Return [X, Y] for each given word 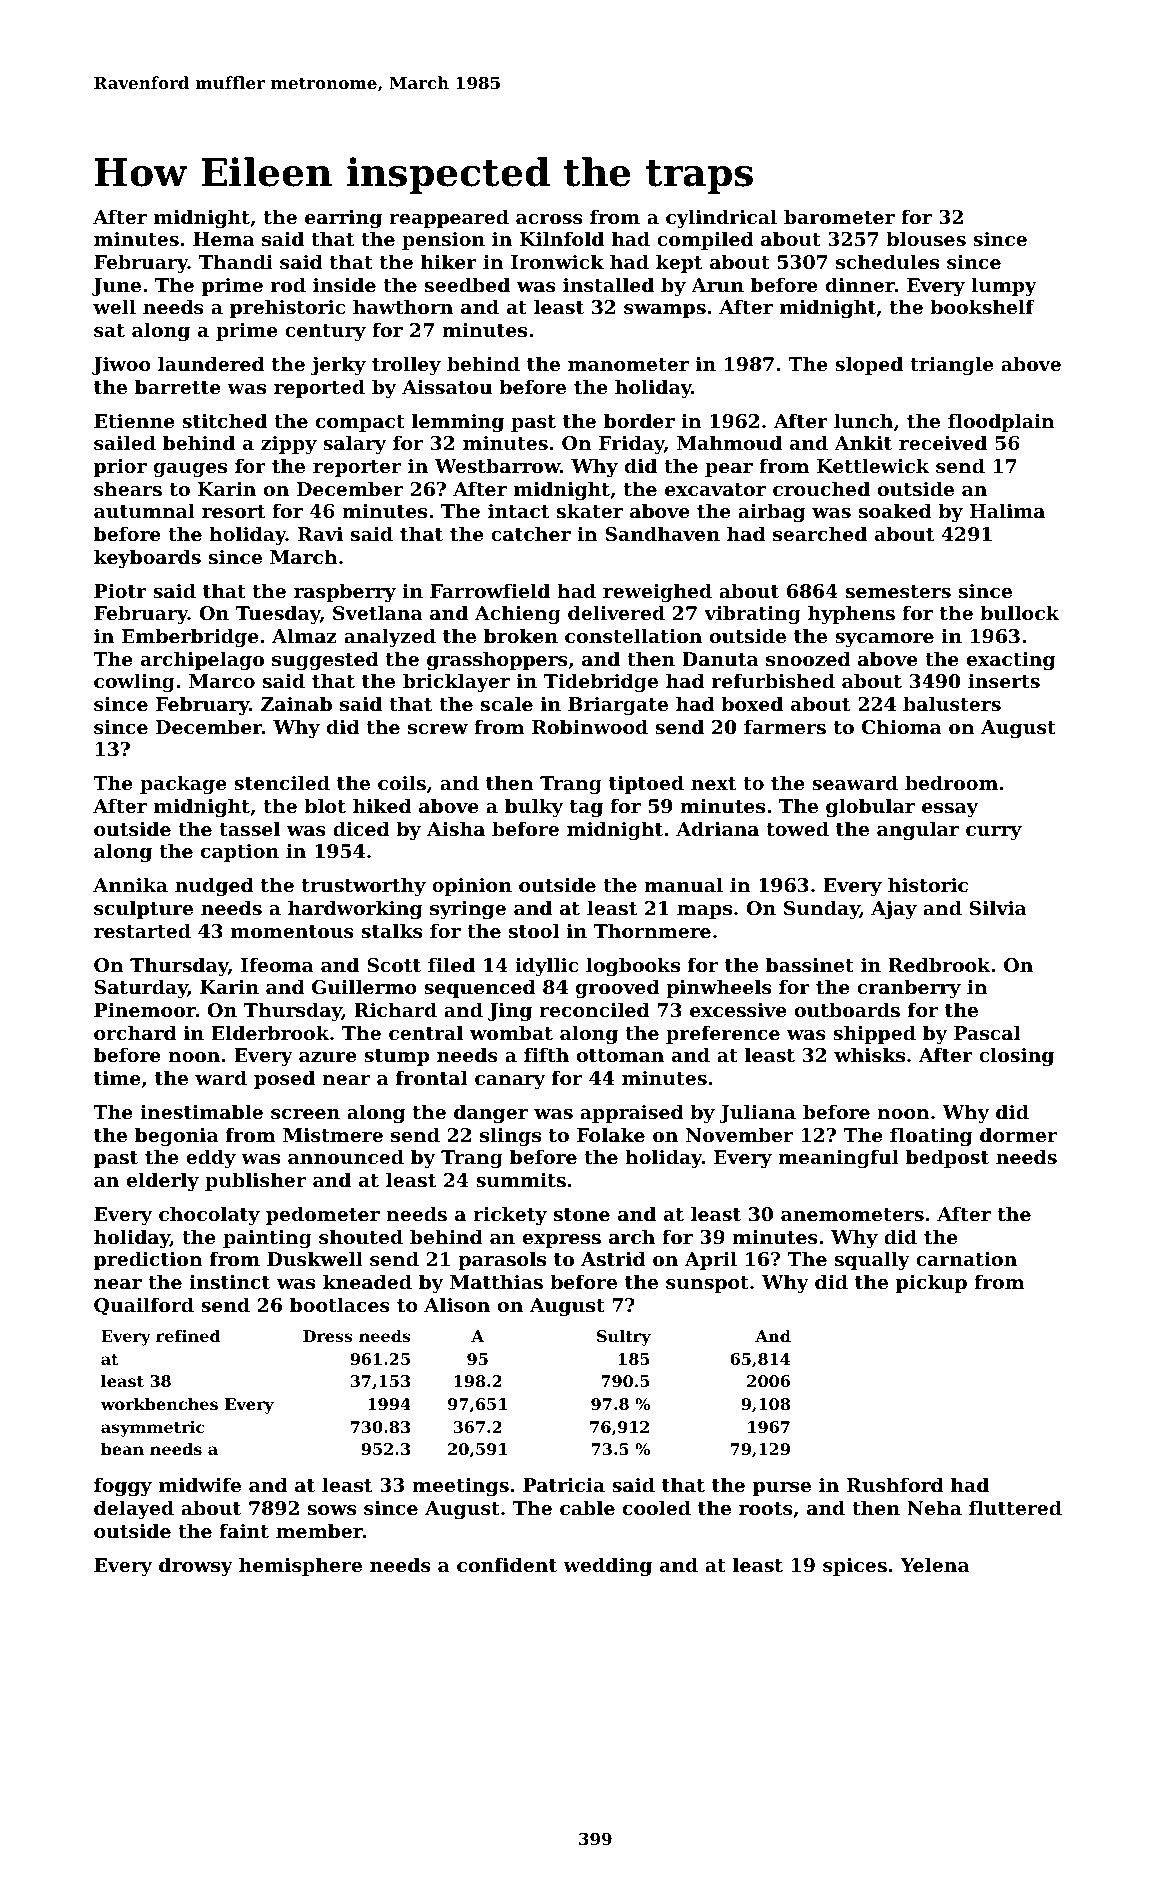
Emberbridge [190, 637]
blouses [926, 238]
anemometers [852, 1215]
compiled [705, 240]
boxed [752, 703]
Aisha [456, 828]
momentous [292, 932]
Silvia [998, 908]
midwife [200, 1484]
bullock [1019, 612]
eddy [211, 1158]
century [325, 332]
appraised [632, 1113]
